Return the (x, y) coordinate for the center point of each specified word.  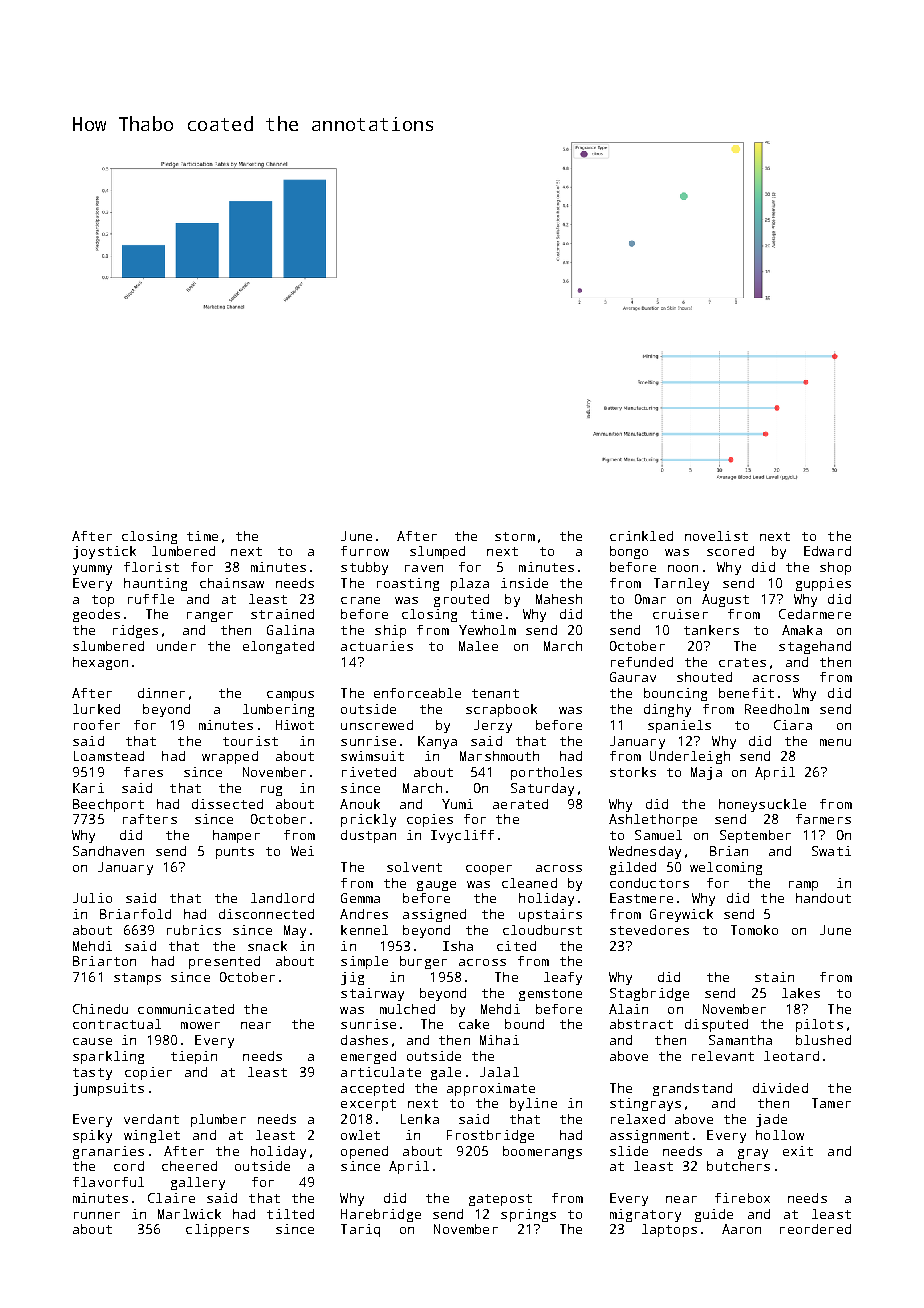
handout (823, 898)
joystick (104, 552)
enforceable (417, 693)
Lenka (420, 1119)
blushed (823, 1040)
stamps (137, 979)
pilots (819, 1025)
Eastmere (641, 898)
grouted (461, 600)
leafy (563, 978)
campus (290, 696)
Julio (92, 898)
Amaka (802, 630)
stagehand (815, 647)
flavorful (108, 1182)
